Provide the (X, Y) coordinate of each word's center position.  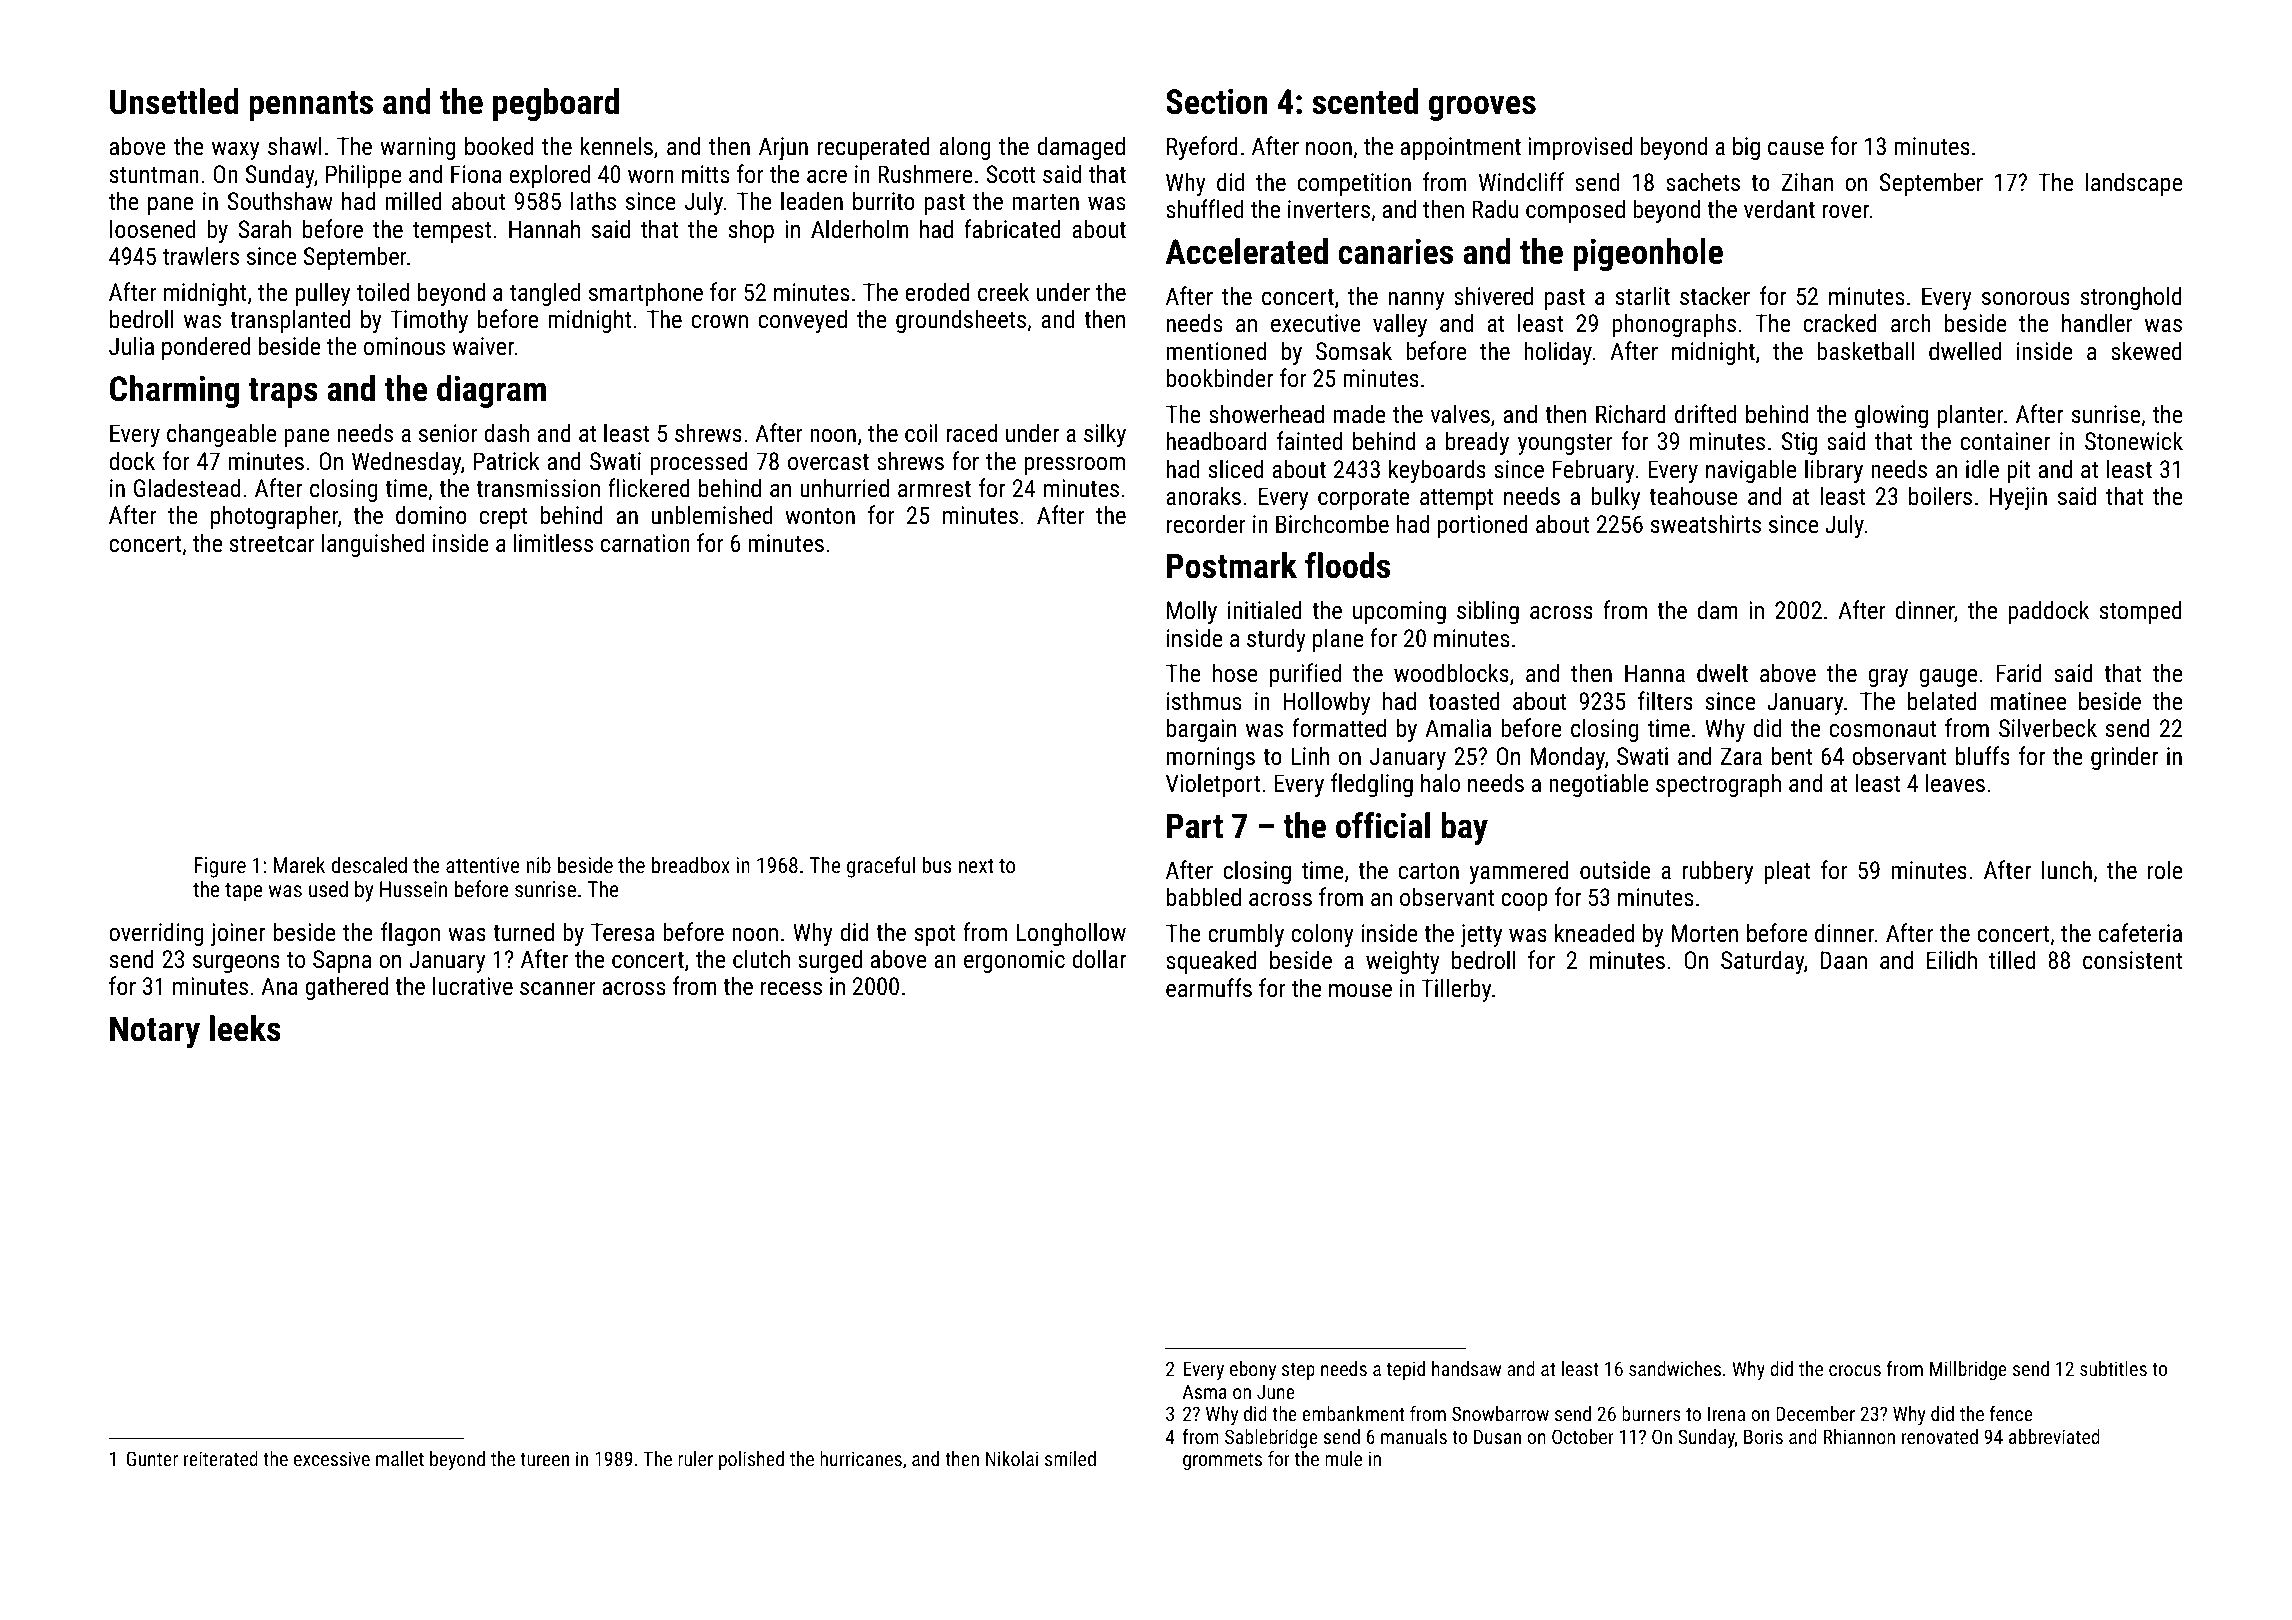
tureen (544, 1459)
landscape (2134, 184)
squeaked (1211, 962)
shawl (295, 145)
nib (538, 864)
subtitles (2113, 1368)
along (965, 148)
